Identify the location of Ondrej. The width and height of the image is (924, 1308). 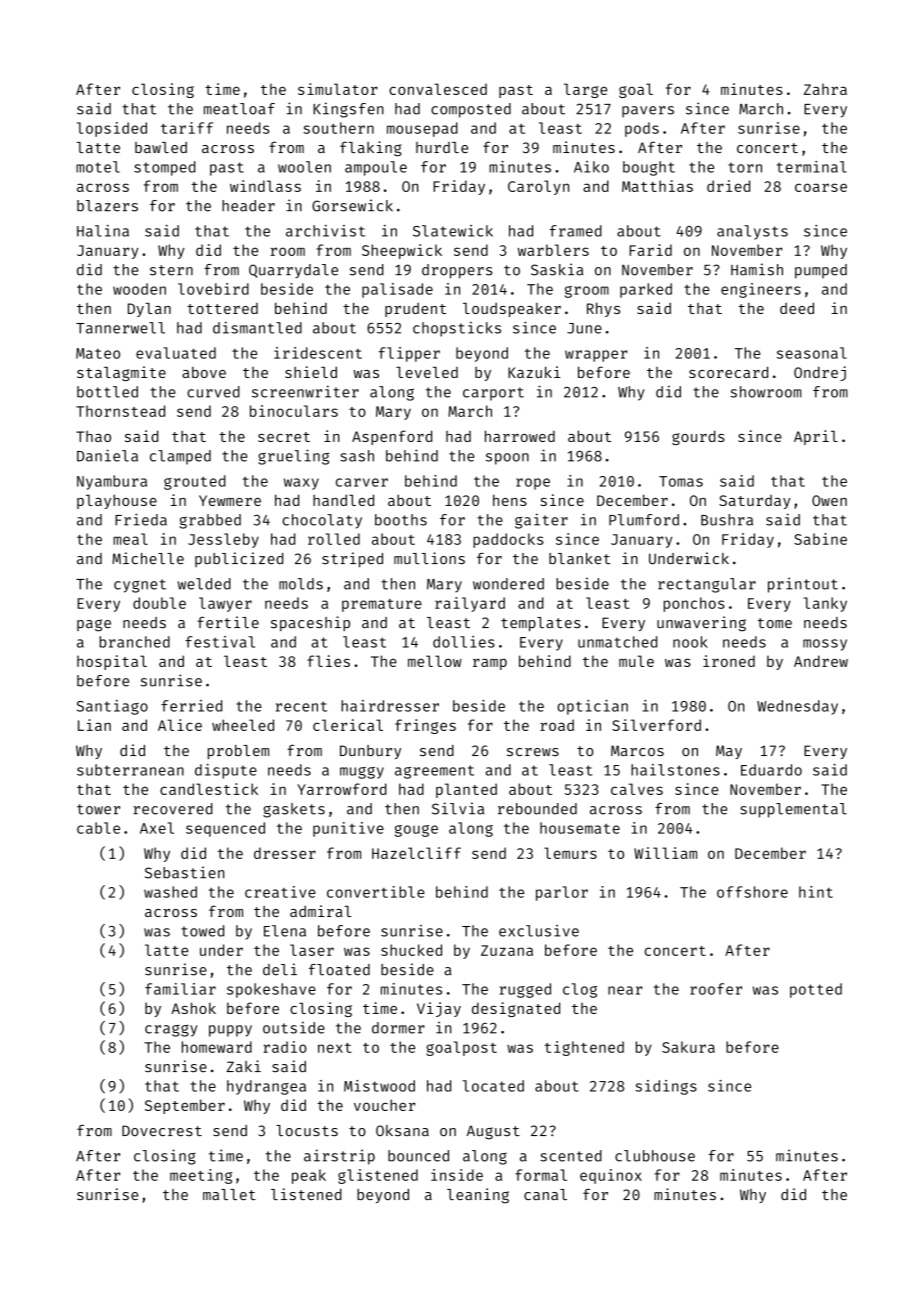
(820, 373).
